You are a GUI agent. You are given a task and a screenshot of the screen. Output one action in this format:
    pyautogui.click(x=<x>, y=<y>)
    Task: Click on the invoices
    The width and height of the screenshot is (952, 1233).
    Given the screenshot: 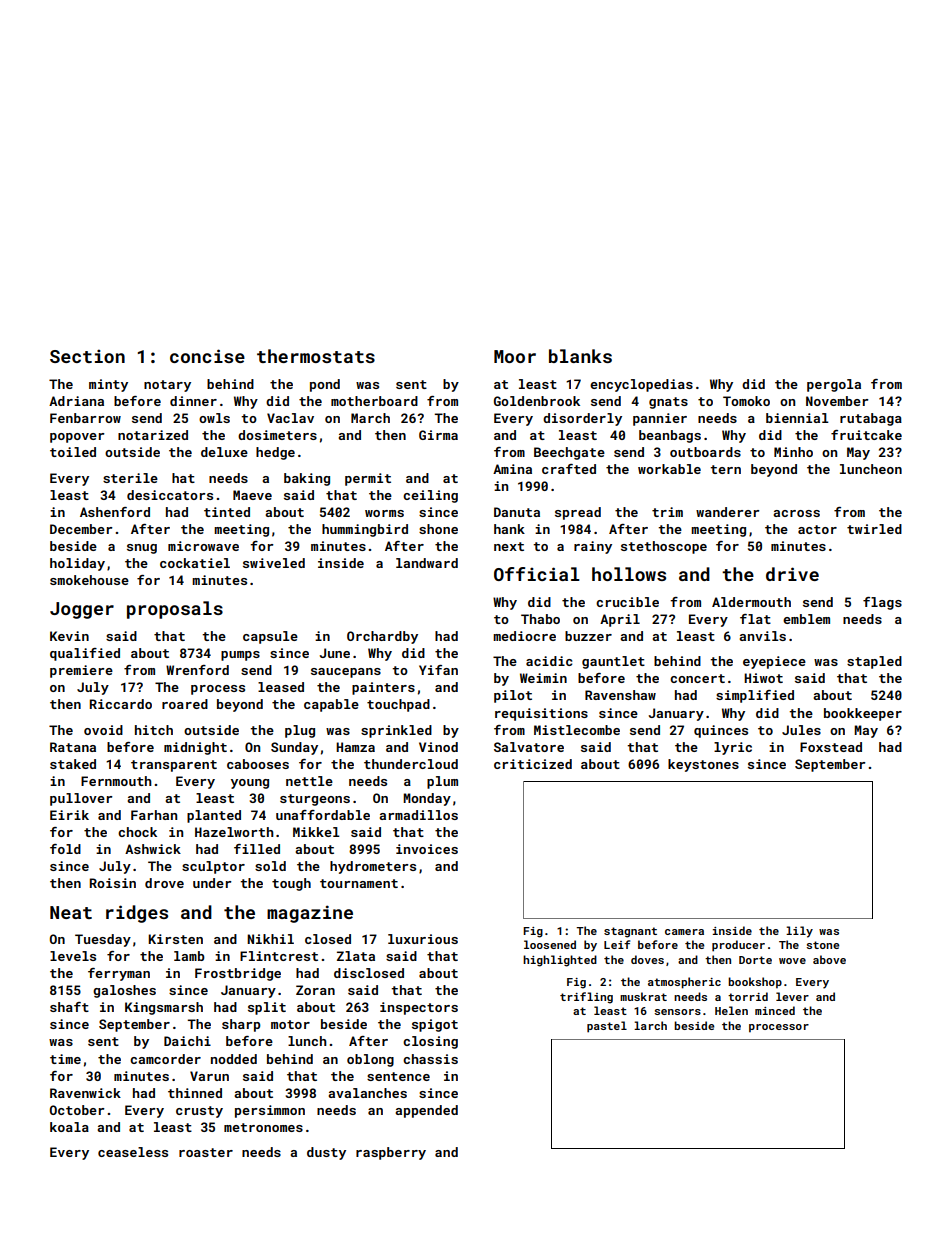 What is the action you would take?
    pyautogui.click(x=427, y=849)
